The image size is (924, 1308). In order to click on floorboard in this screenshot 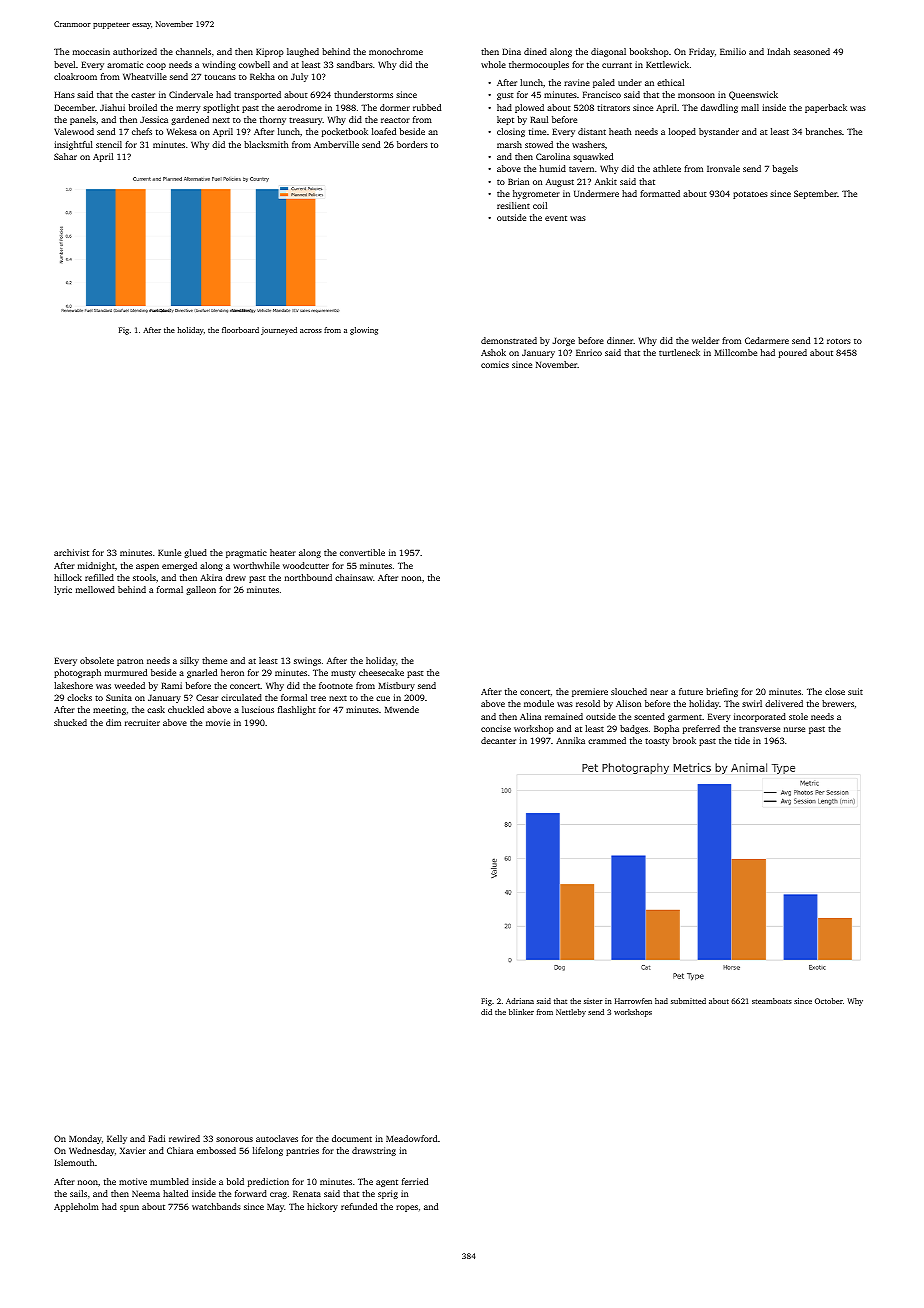, I will do `click(240, 330)`.
